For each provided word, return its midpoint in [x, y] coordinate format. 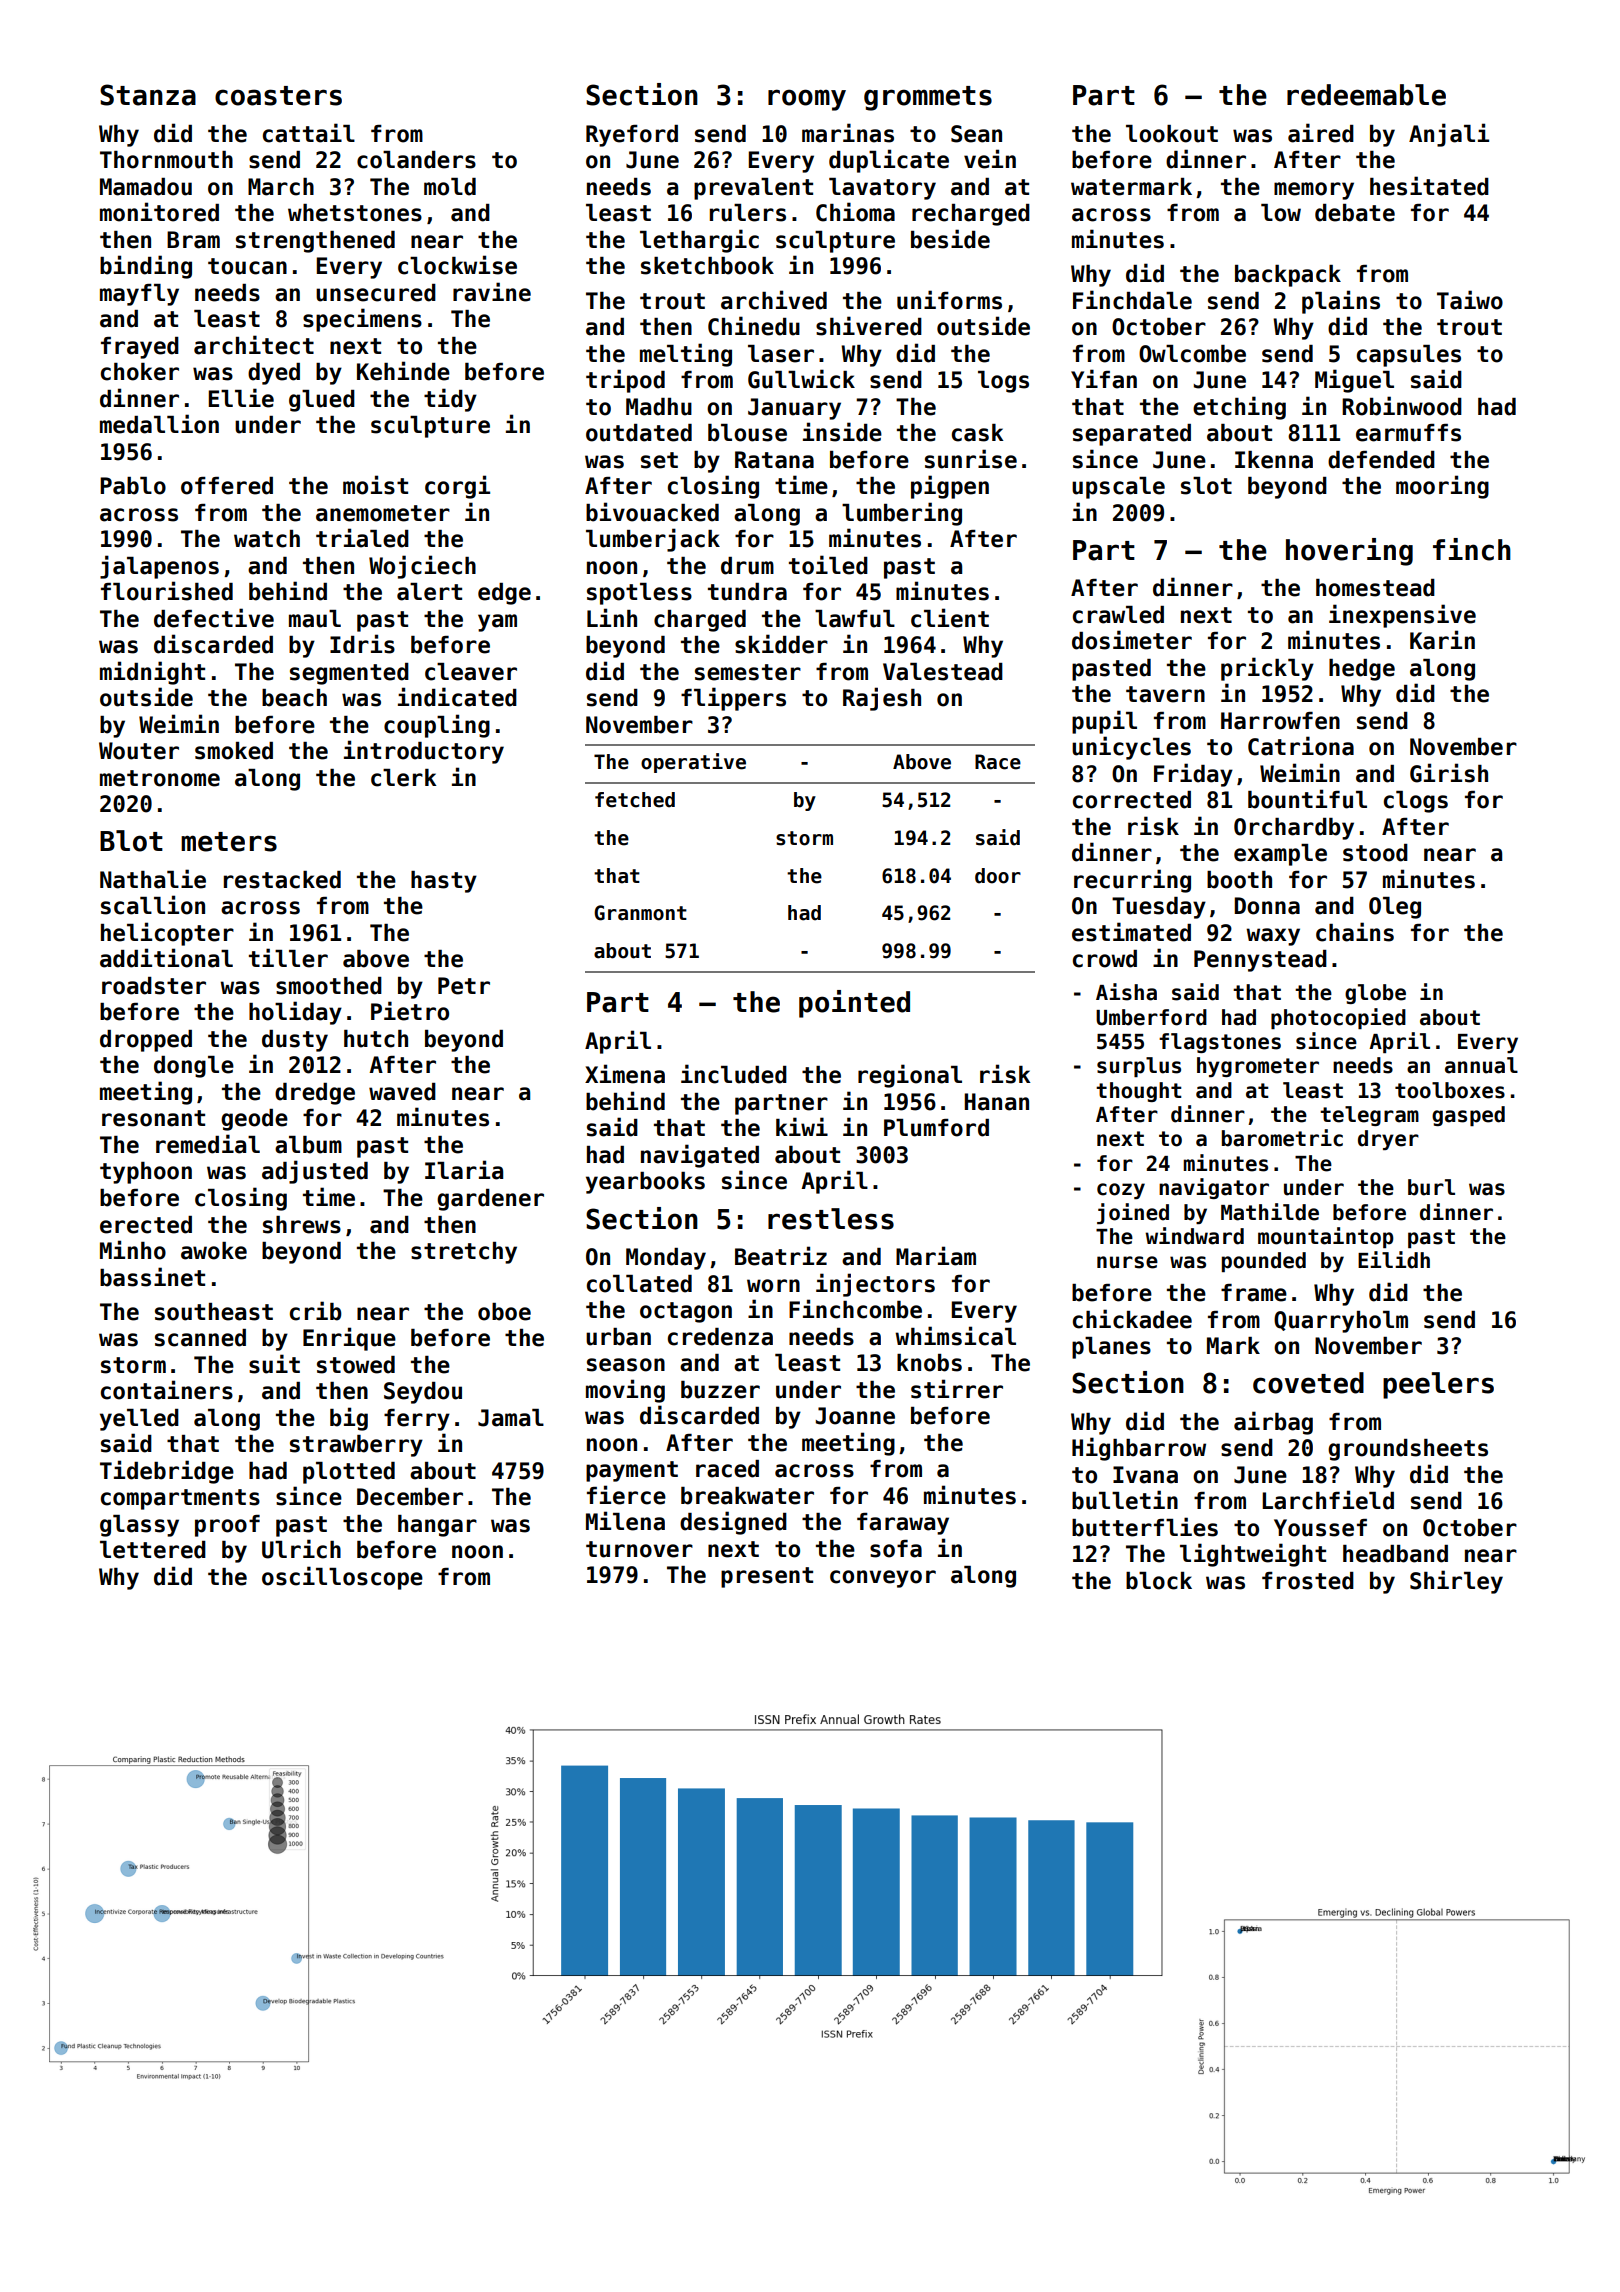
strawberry [356, 1446]
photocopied [1338, 1018]
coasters [278, 96]
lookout [1172, 134]
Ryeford [632, 136]
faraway [903, 1524]
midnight [152, 673]
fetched [635, 800]
